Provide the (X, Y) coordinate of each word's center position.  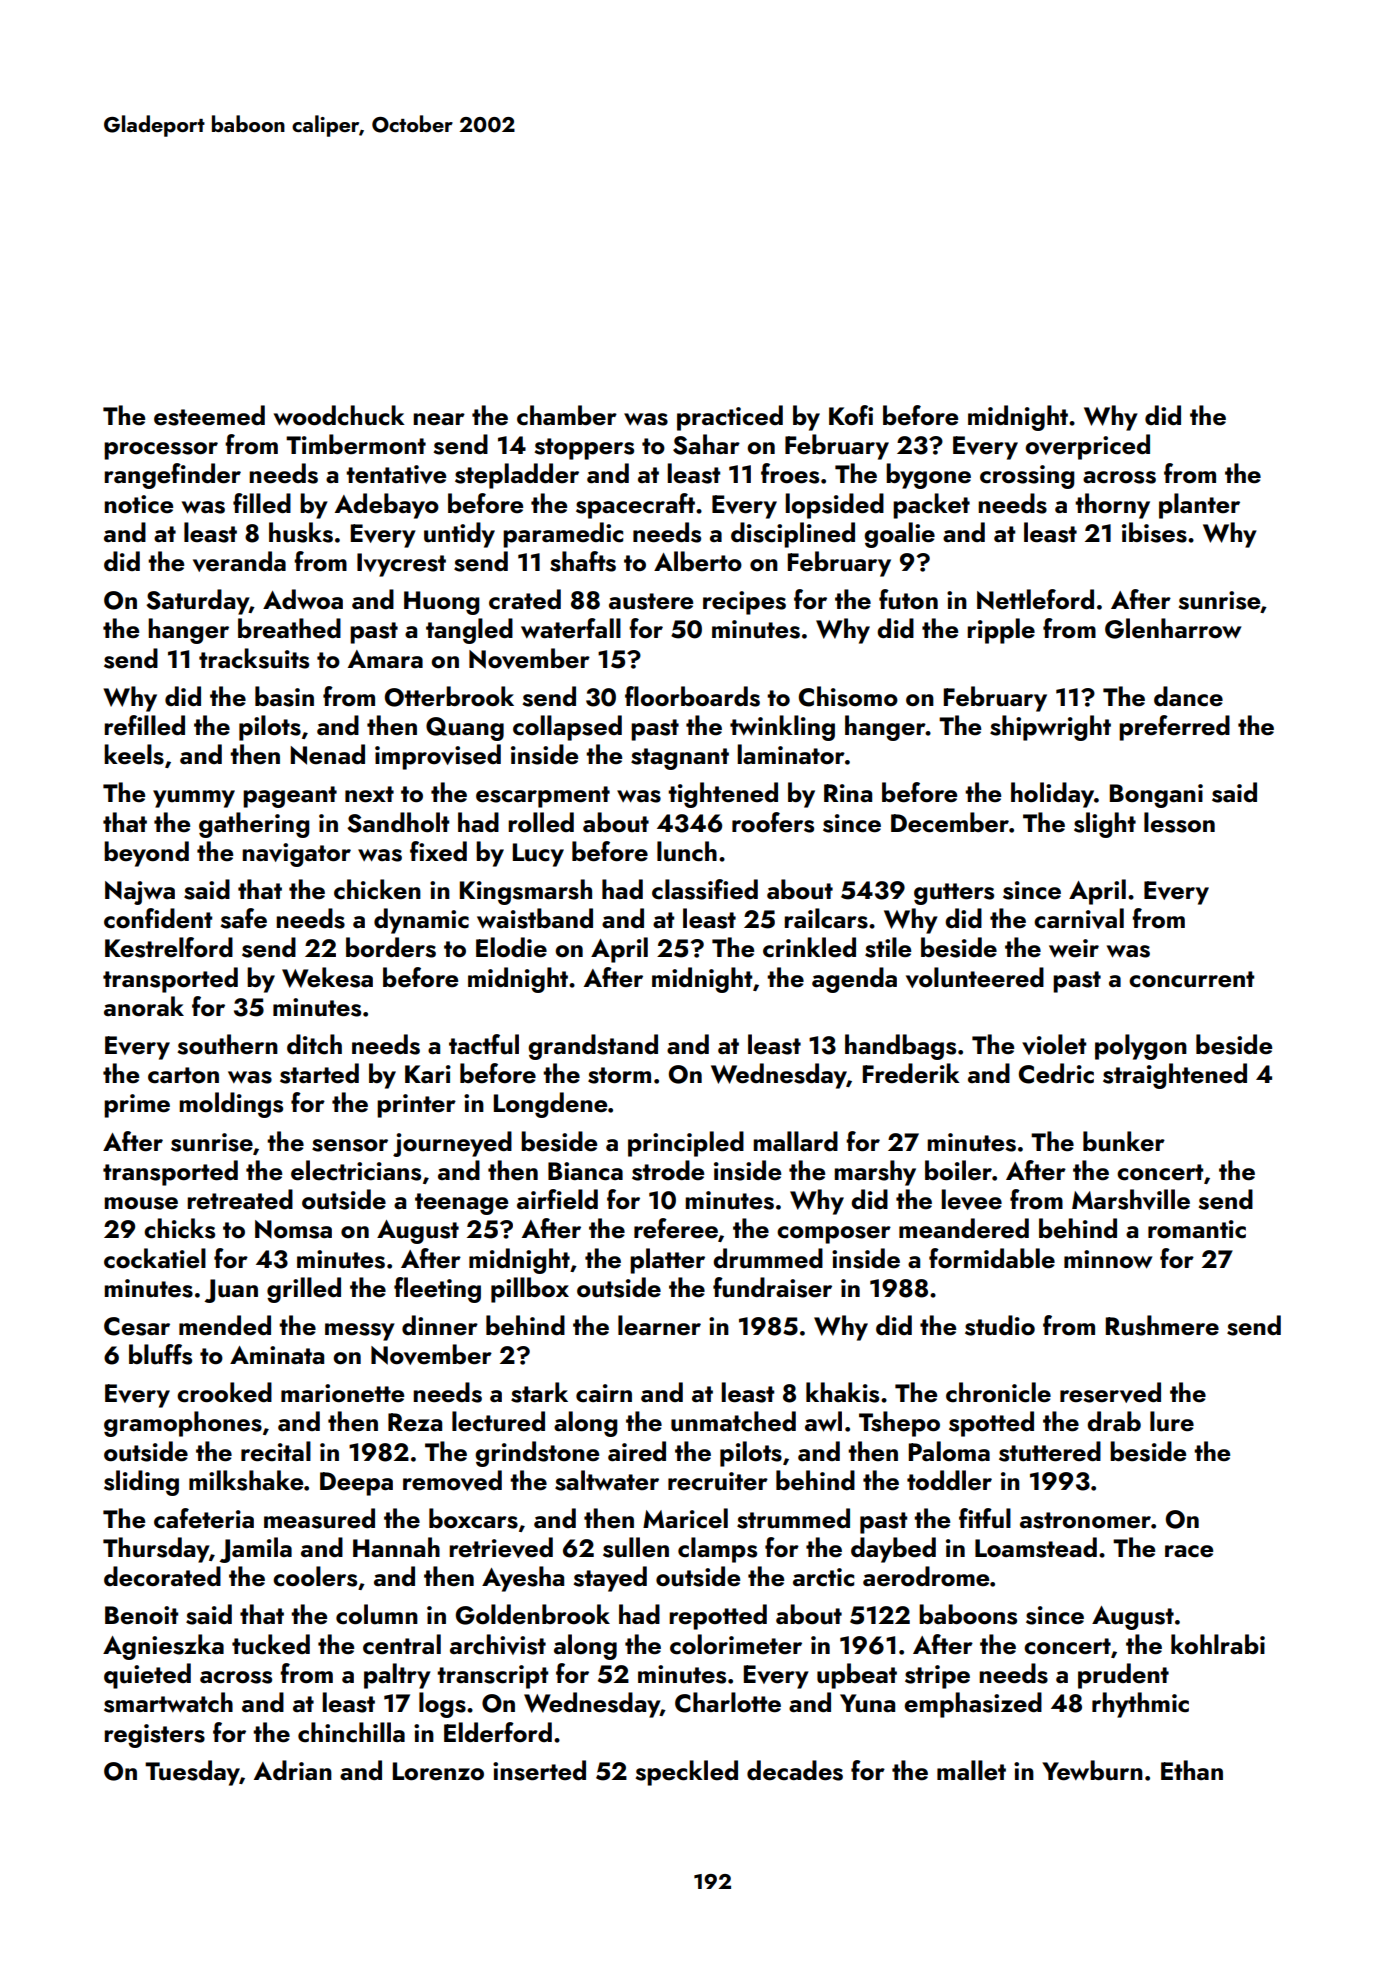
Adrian (293, 1770)
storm (619, 1075)
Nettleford (1035, 599)
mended (225, 1325)
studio (1000, 1325)
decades (795, 1770)
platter (667, 1261)
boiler (958, 1170)
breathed (289, 628)
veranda (239, 561)
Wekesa (327, 977)
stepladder (517, 476)
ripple (1001, 631)
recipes (744, 603)
